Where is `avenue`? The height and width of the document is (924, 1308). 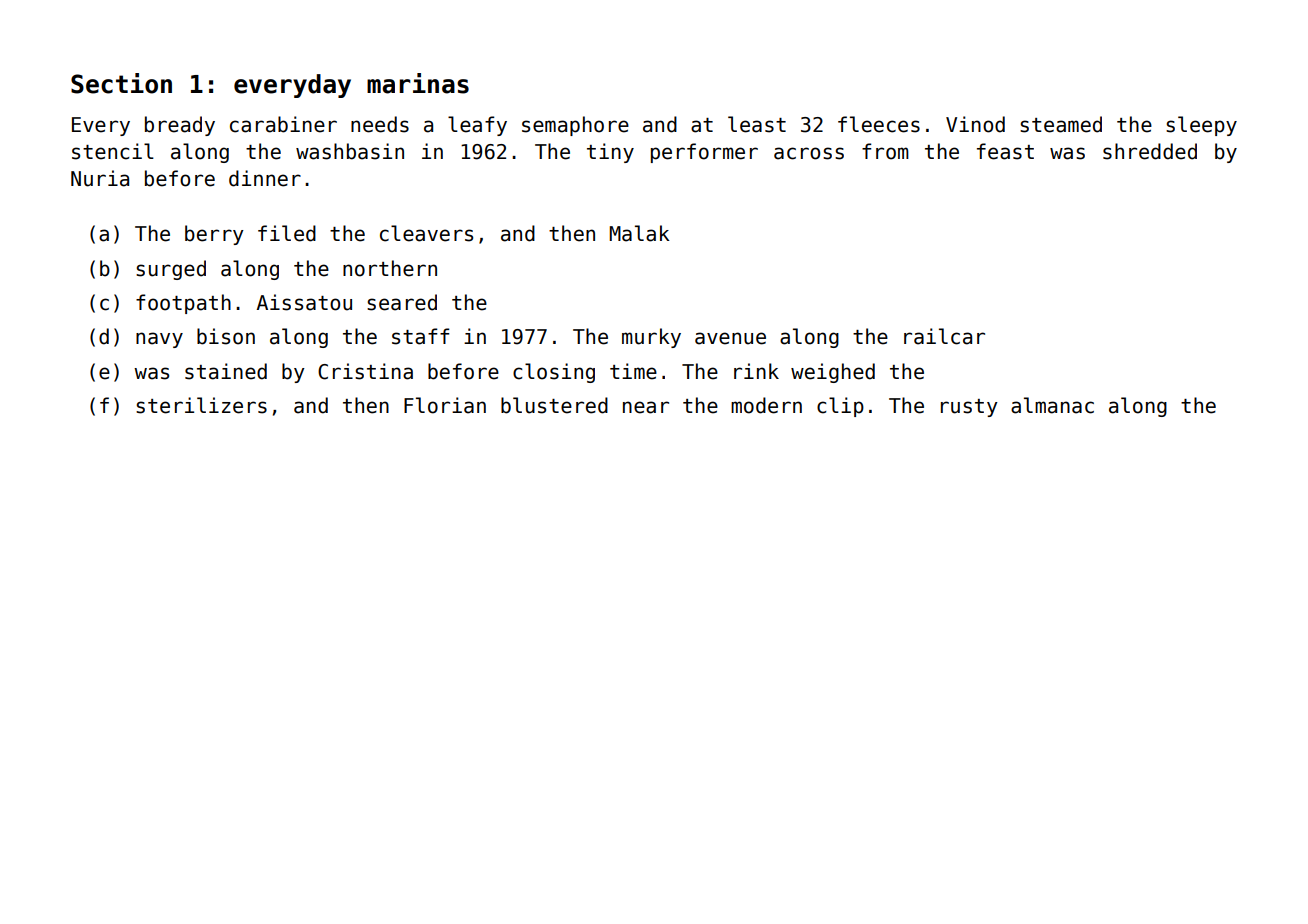 avenue is located at coordinates (730, 338).
